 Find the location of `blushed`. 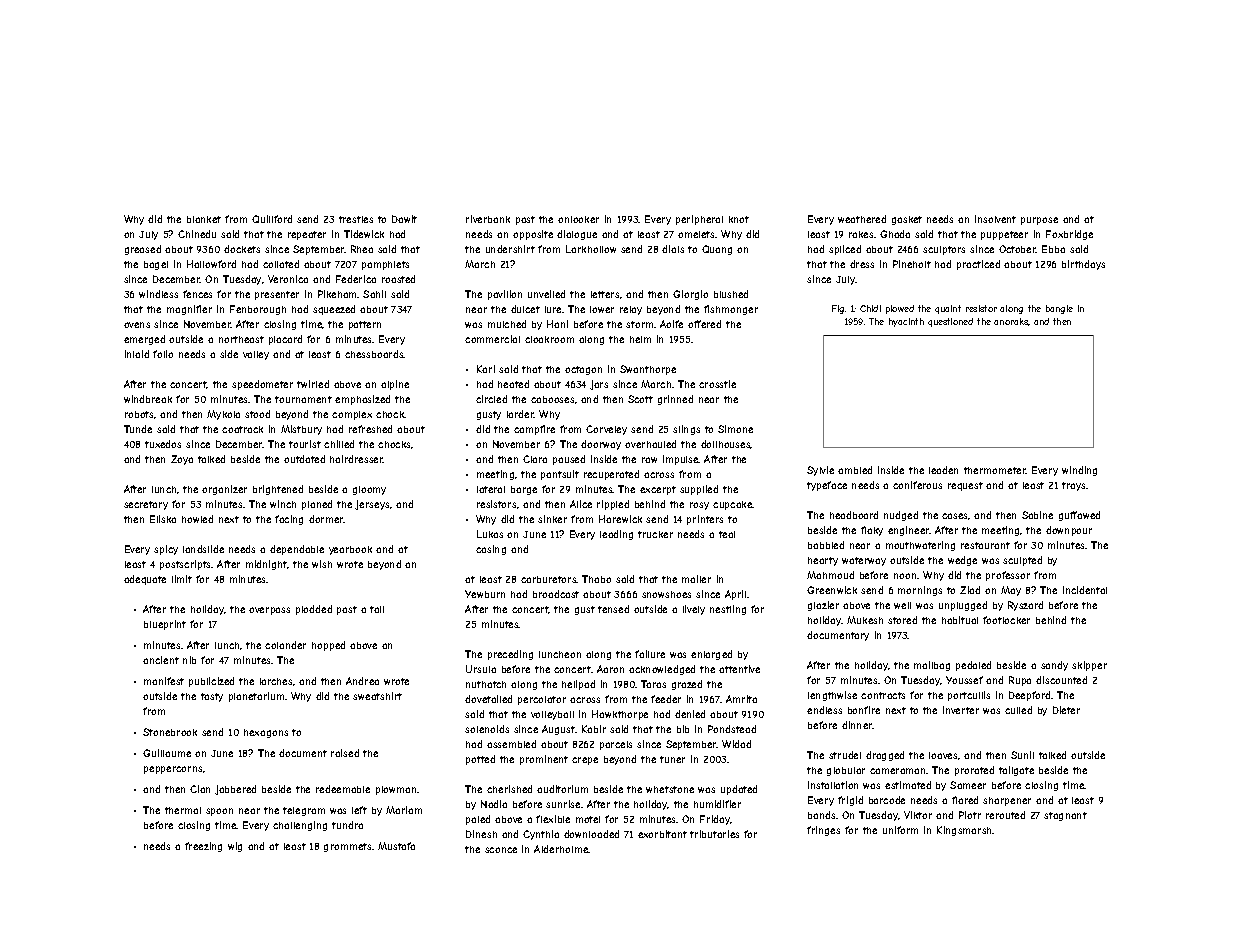

blushed is located at coordinates (731, 294).
